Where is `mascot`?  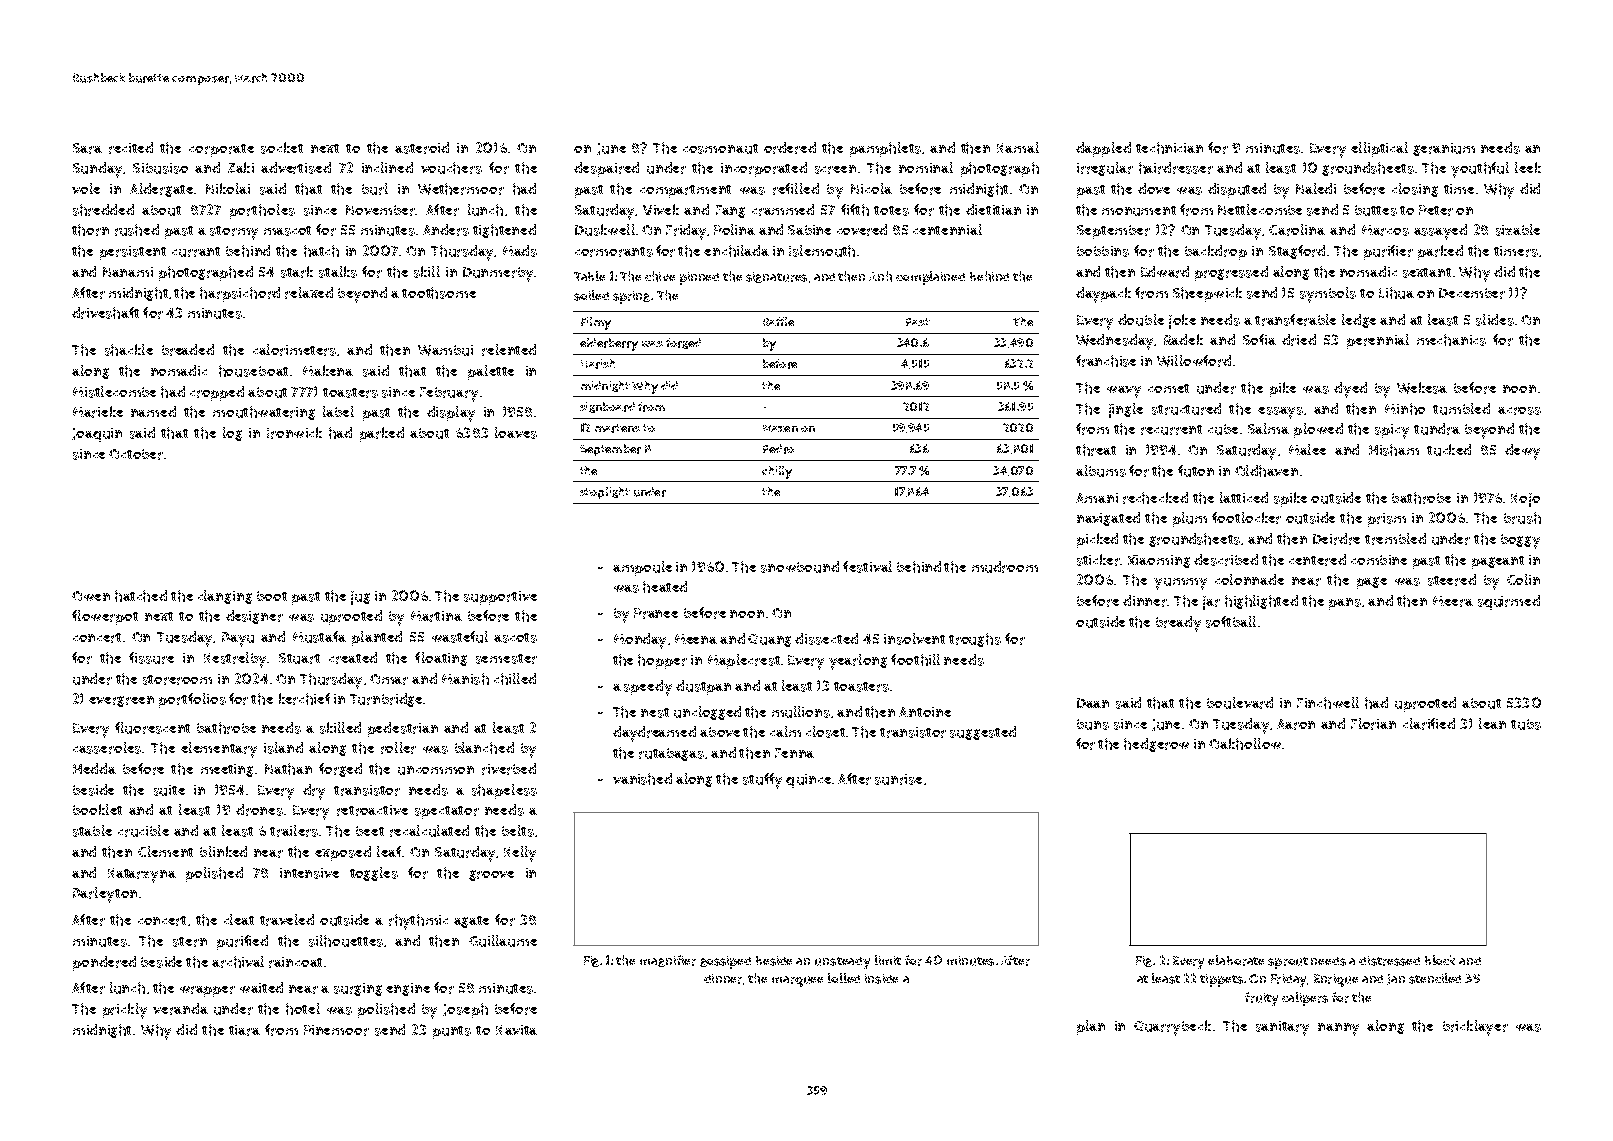
mascot is located at coordinates (287, 231).
